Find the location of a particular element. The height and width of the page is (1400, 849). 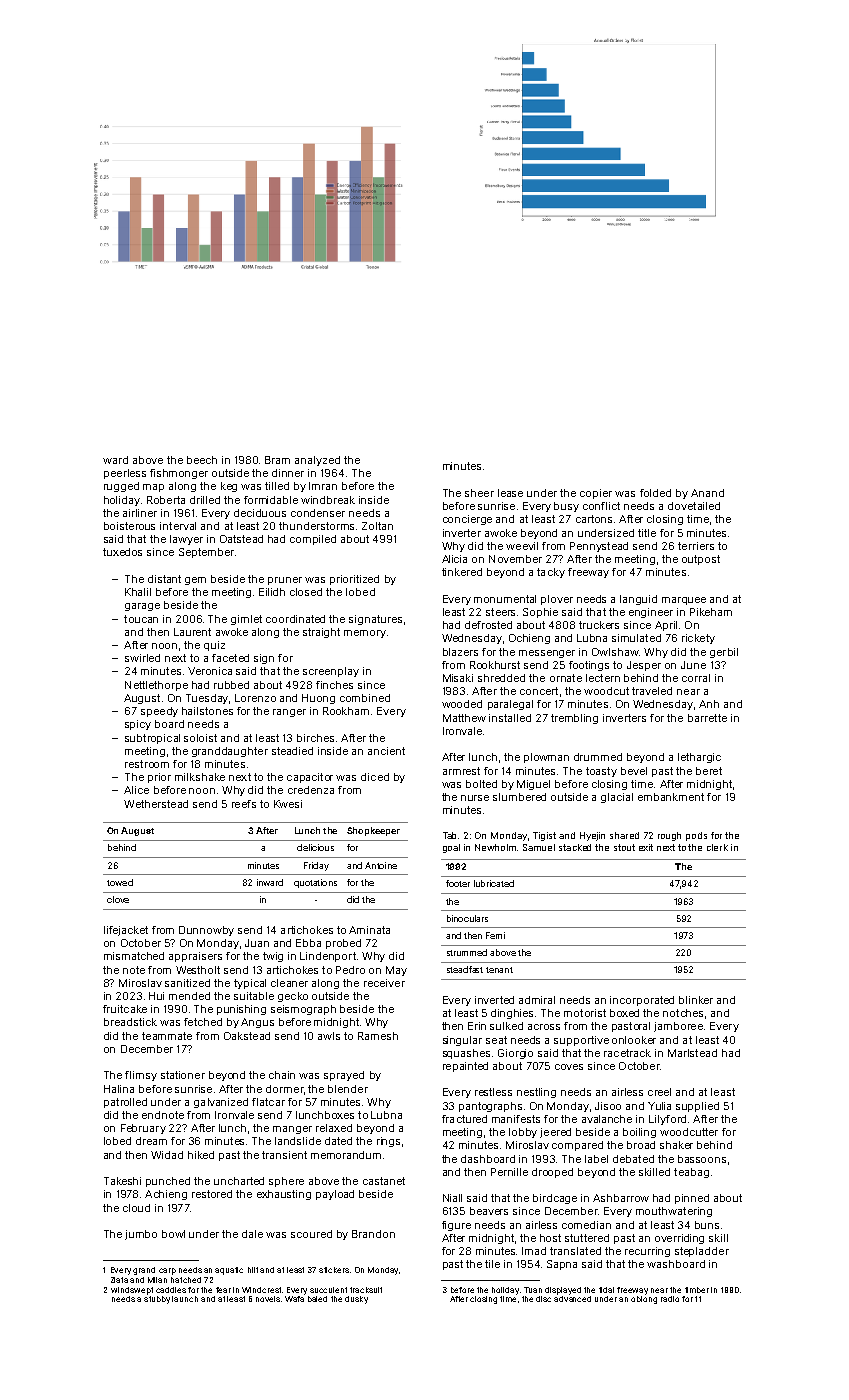

installed is located at coordinates (510, 718).
